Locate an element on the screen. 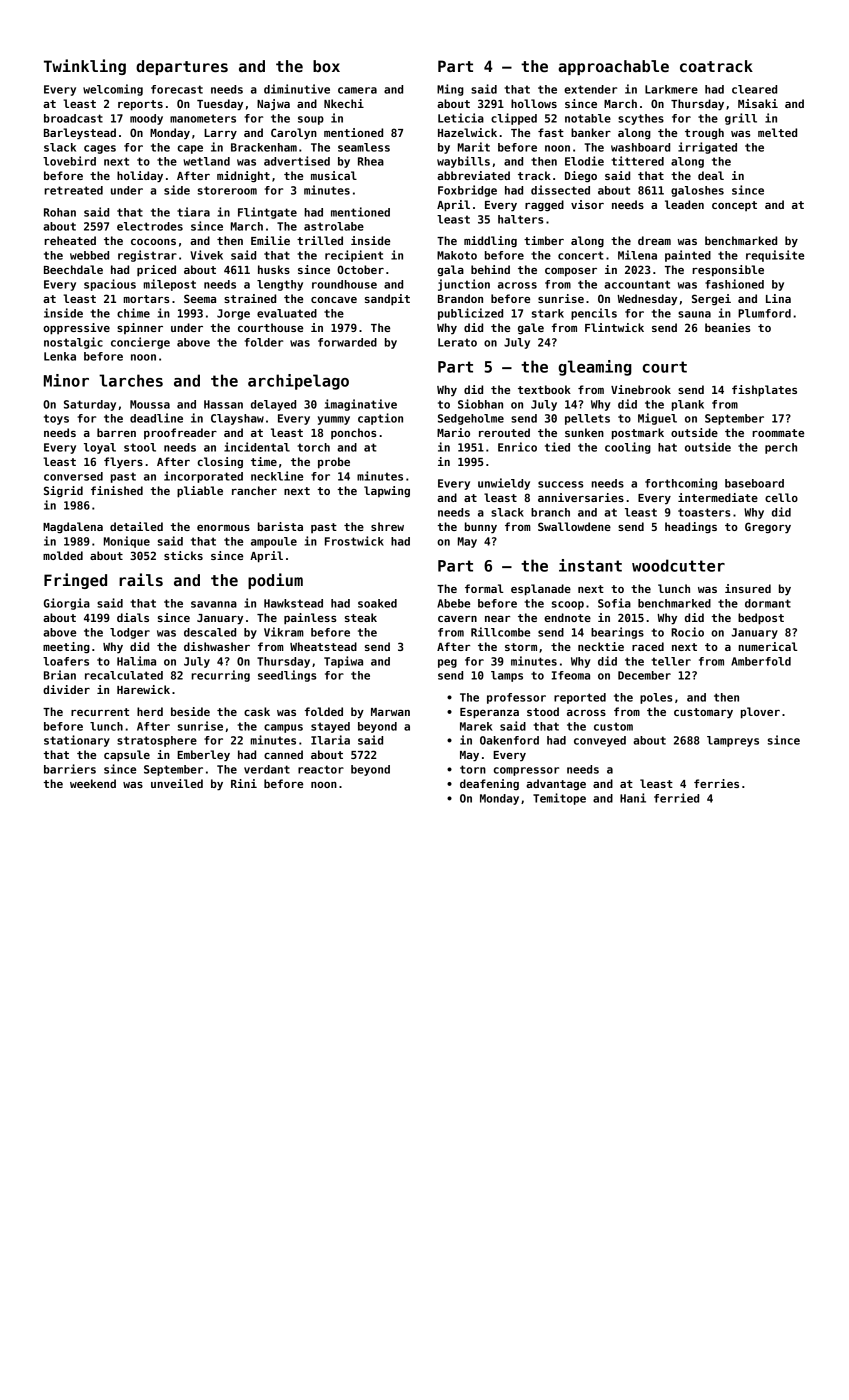 Image resolution: width=849 pixels, height=1400 pixels. Twinkling is located at coordinates (85, 67).
